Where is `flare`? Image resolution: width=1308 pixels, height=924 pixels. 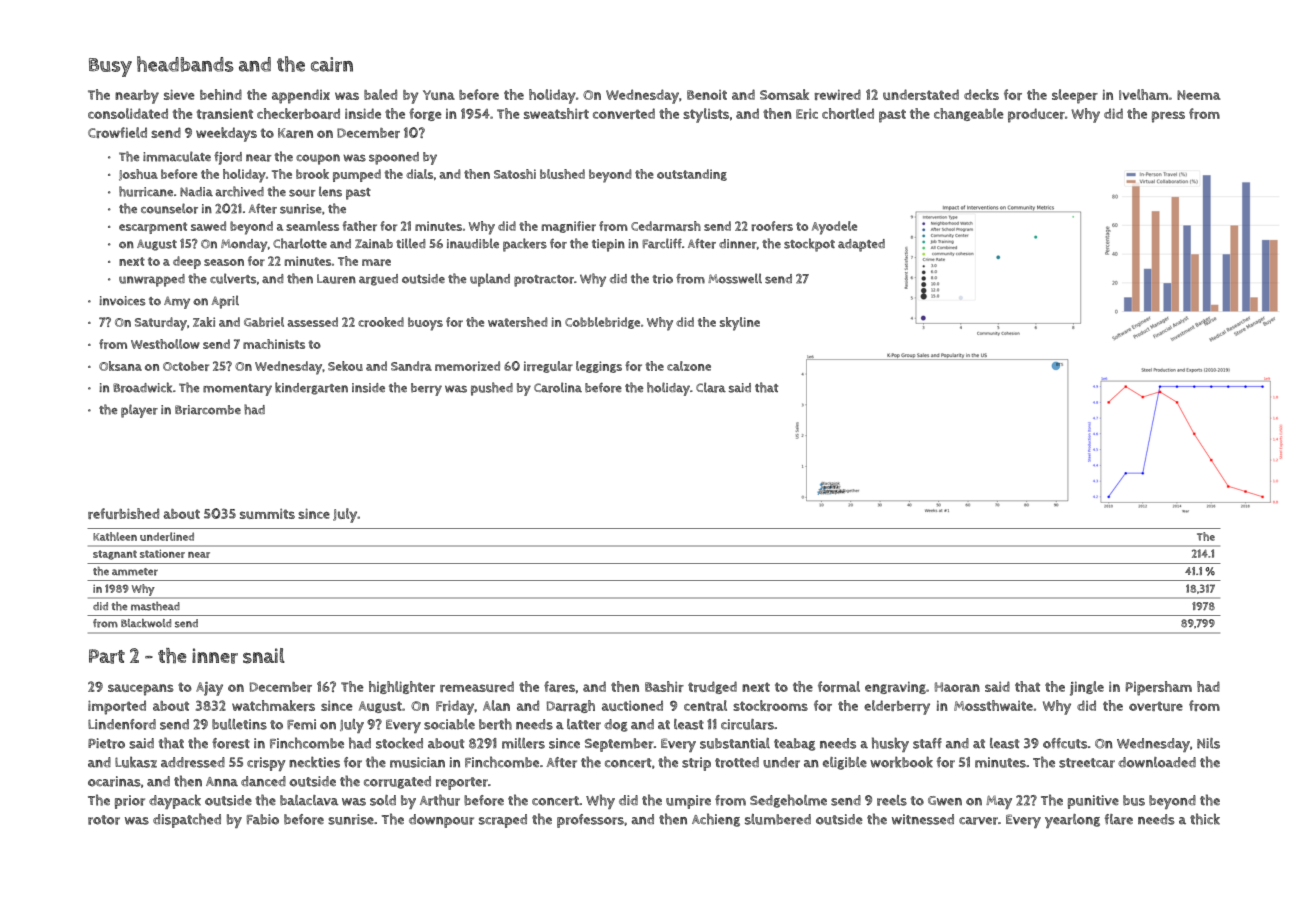
flare is located at coordinates (1119, 819).
